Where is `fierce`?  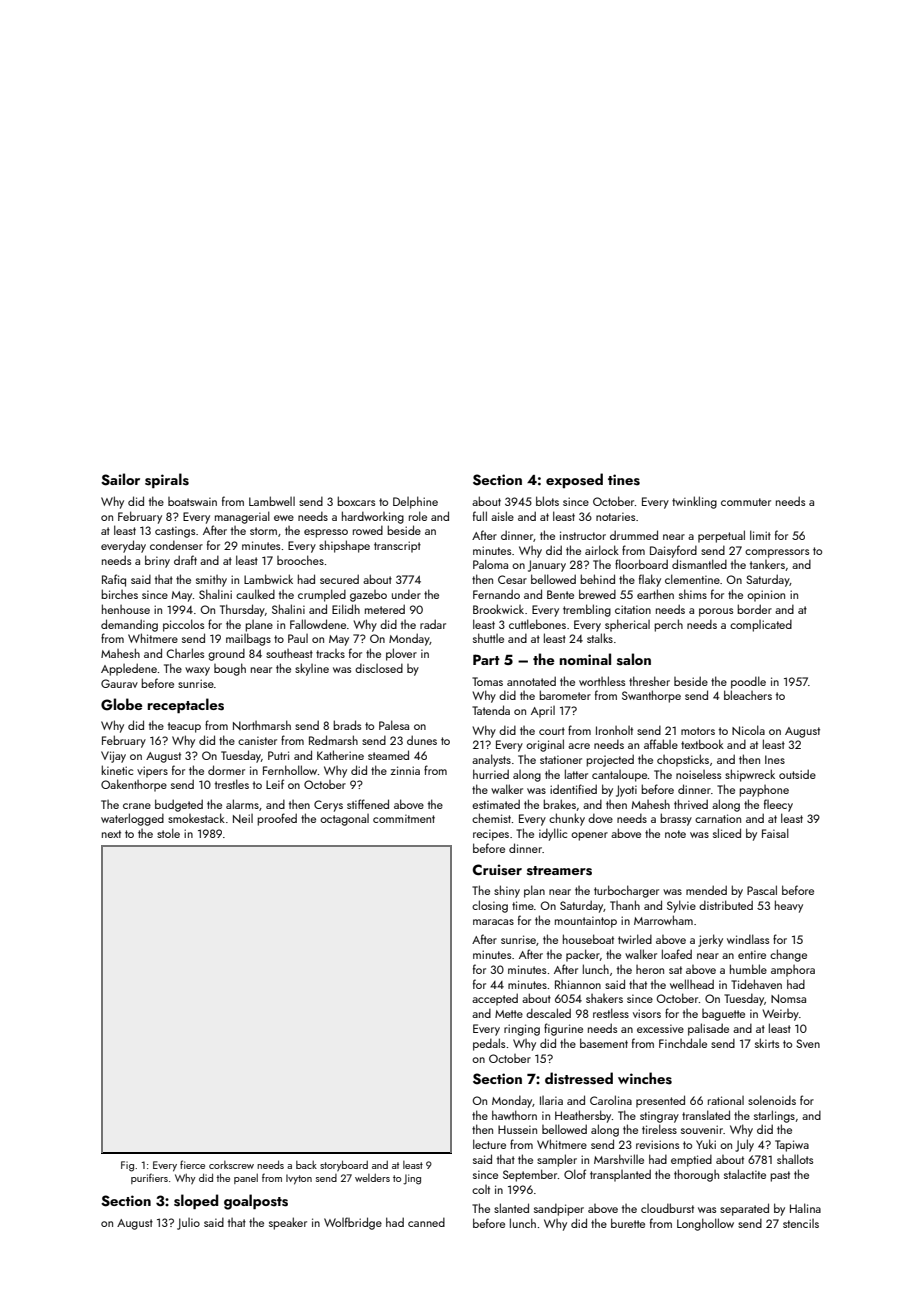
fierce is located at coordinates (192, 1164).
